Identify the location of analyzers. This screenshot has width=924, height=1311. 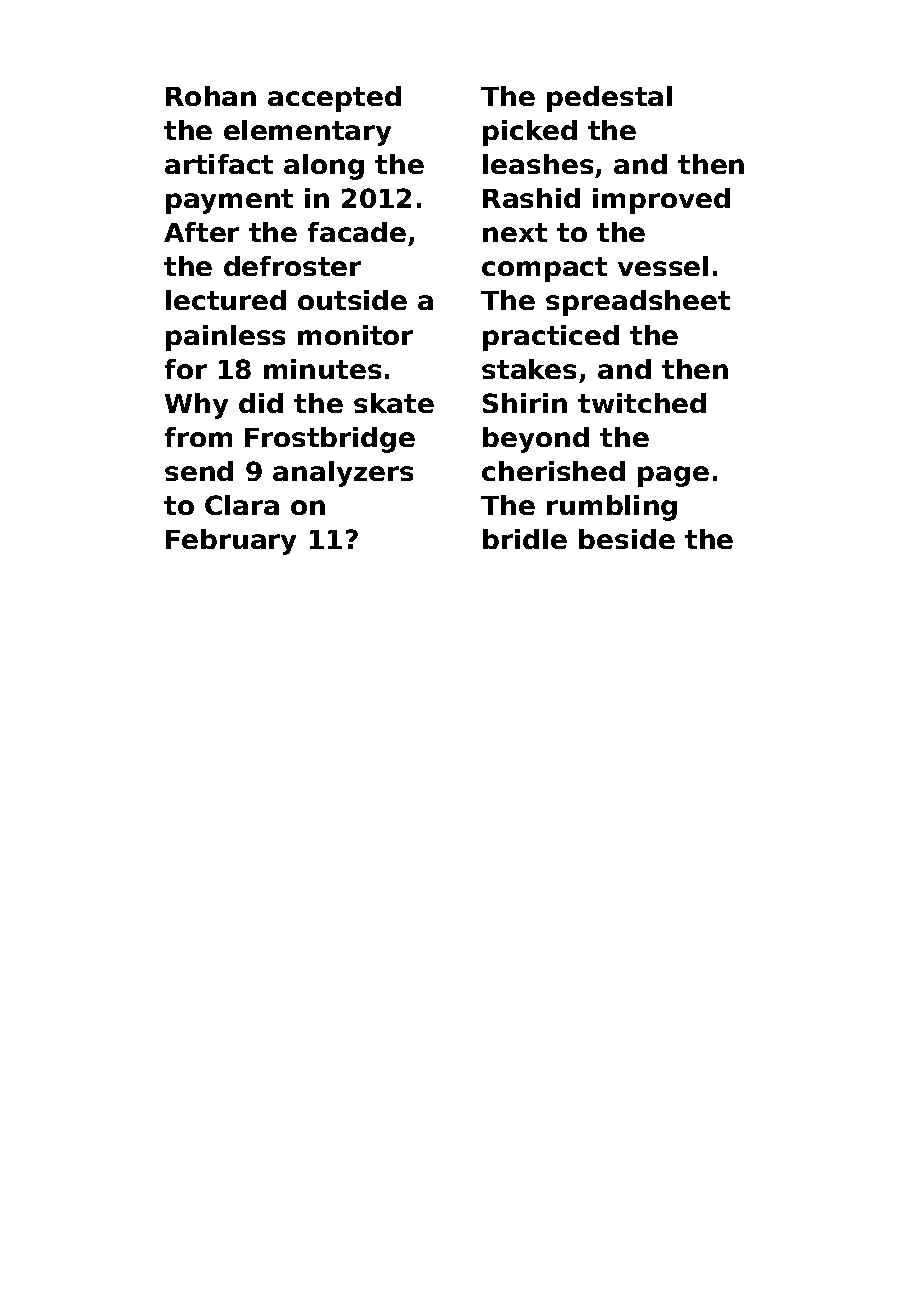
(343, 474).
